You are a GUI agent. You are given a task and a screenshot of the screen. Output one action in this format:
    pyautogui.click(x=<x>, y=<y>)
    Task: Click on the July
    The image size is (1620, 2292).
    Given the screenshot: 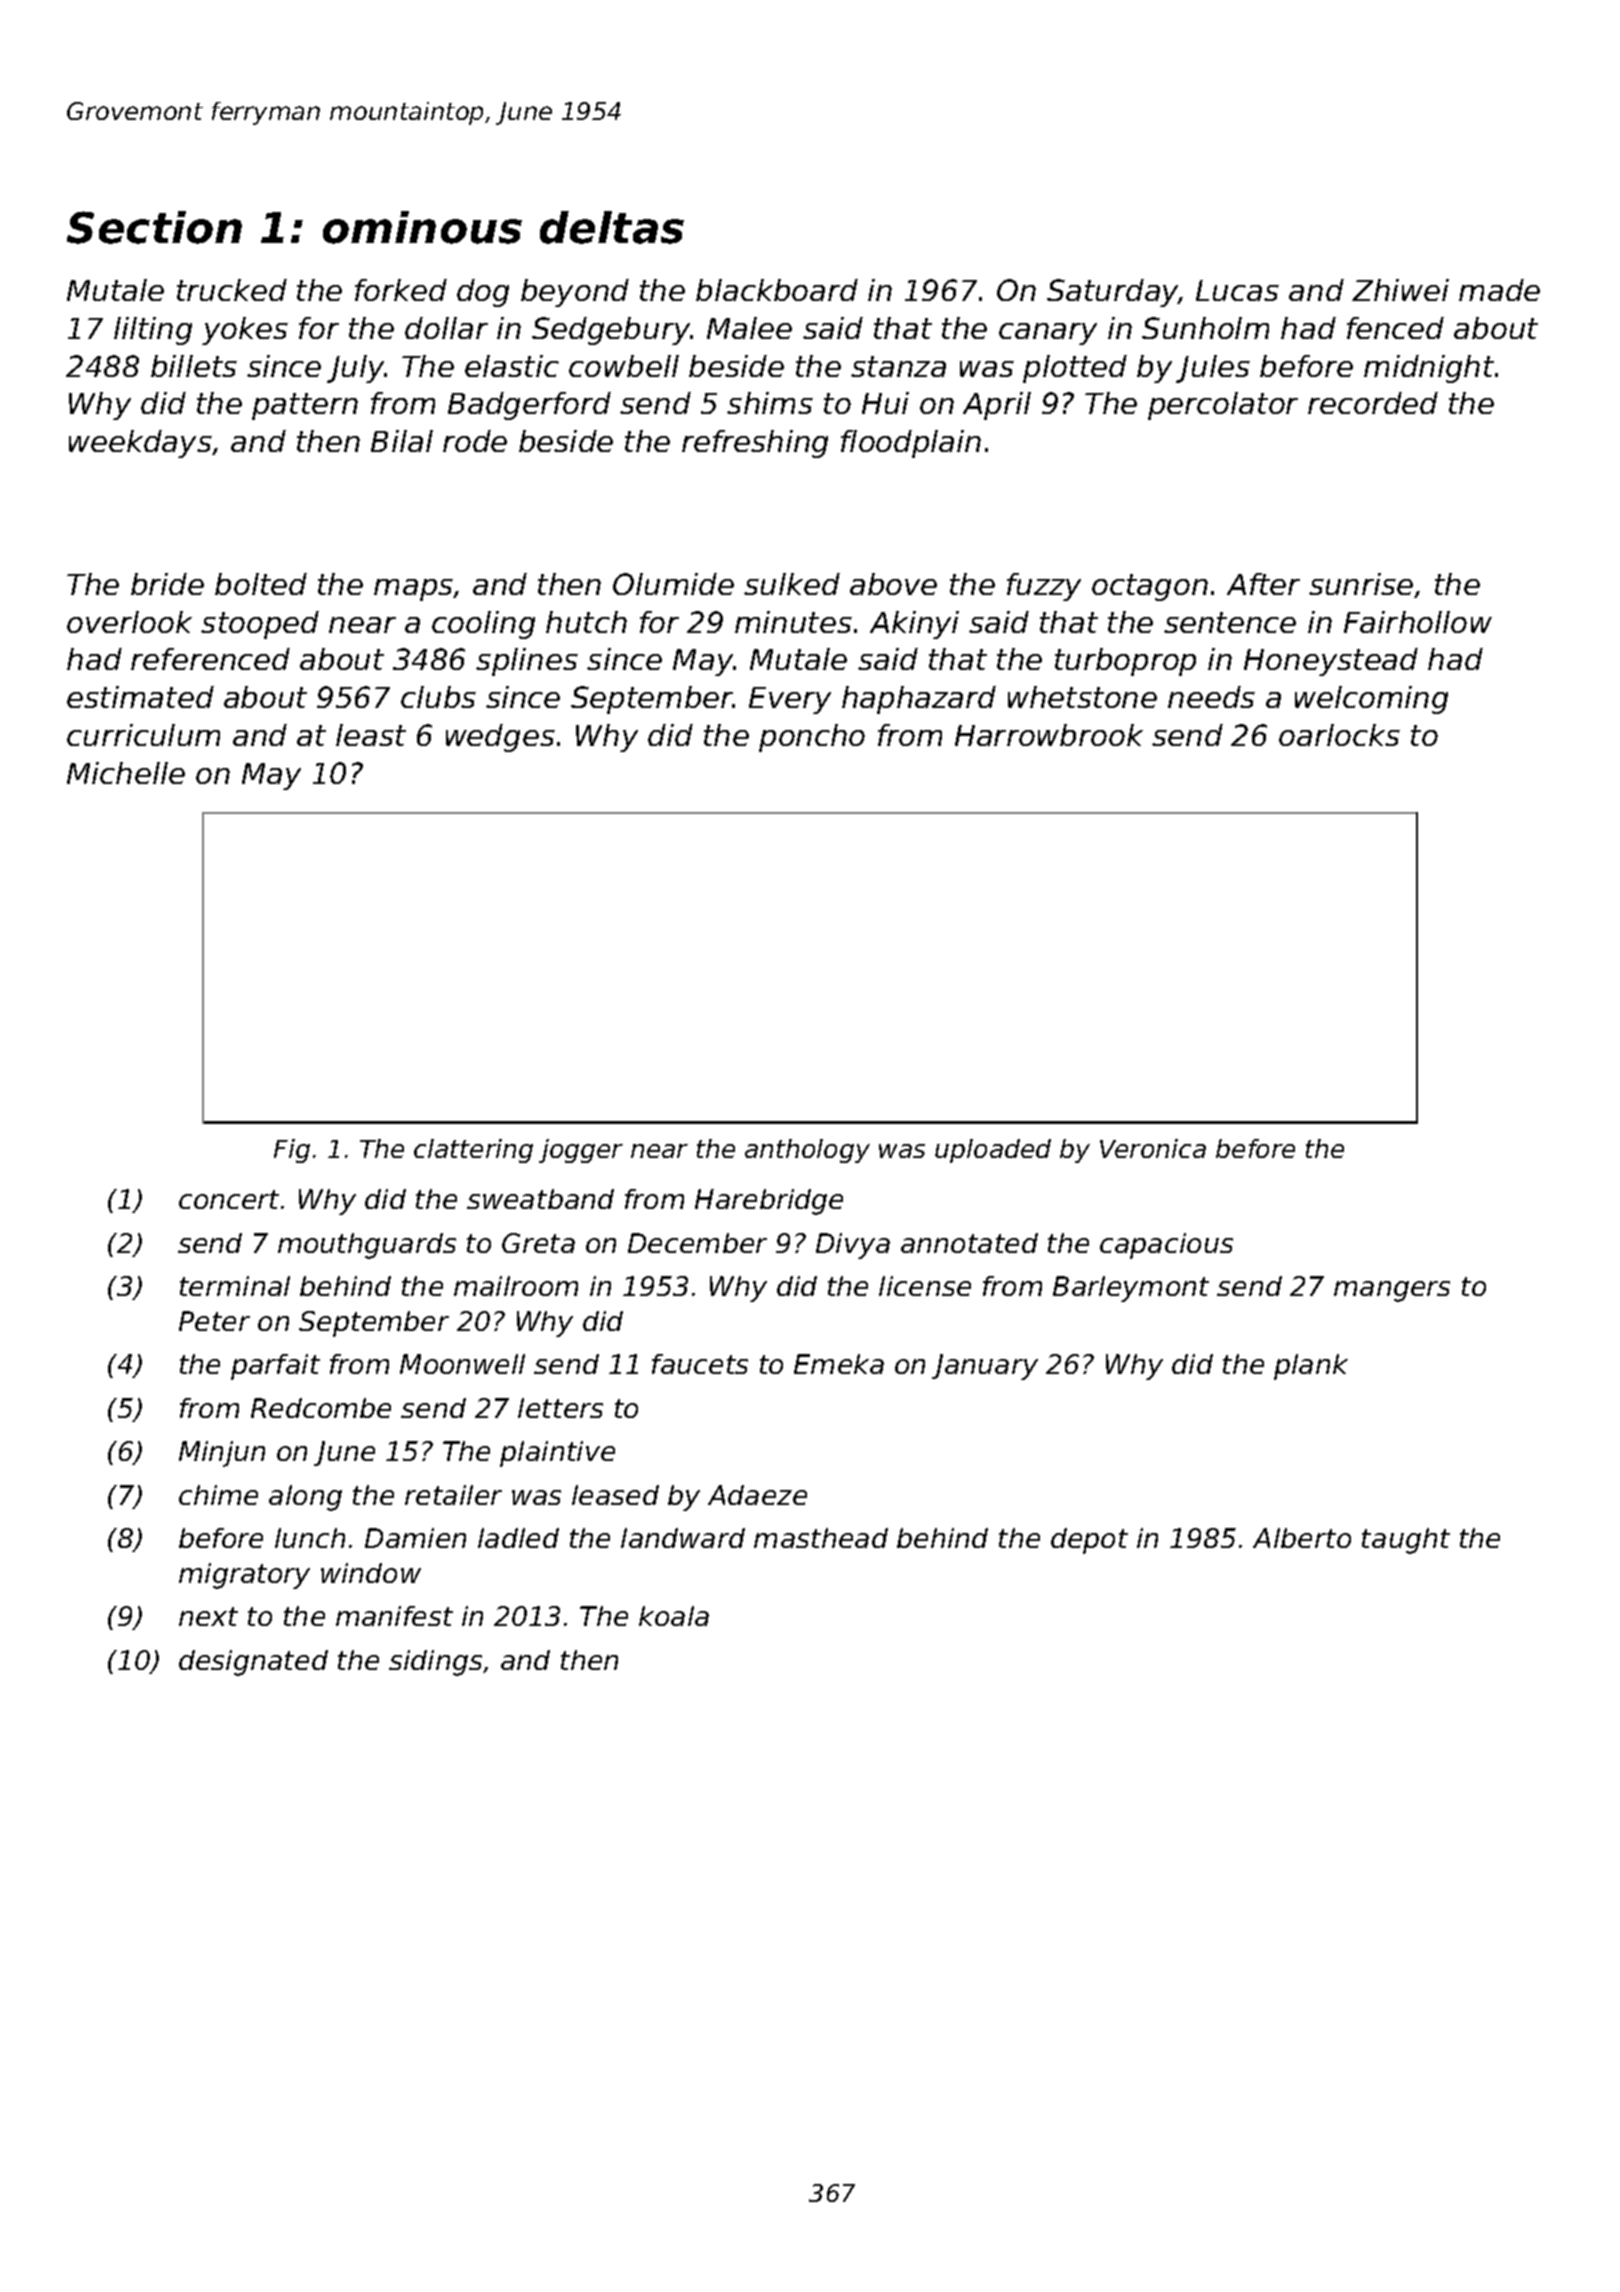 What is the action you would take?
    pyautogui.click(x=356, y=369)
